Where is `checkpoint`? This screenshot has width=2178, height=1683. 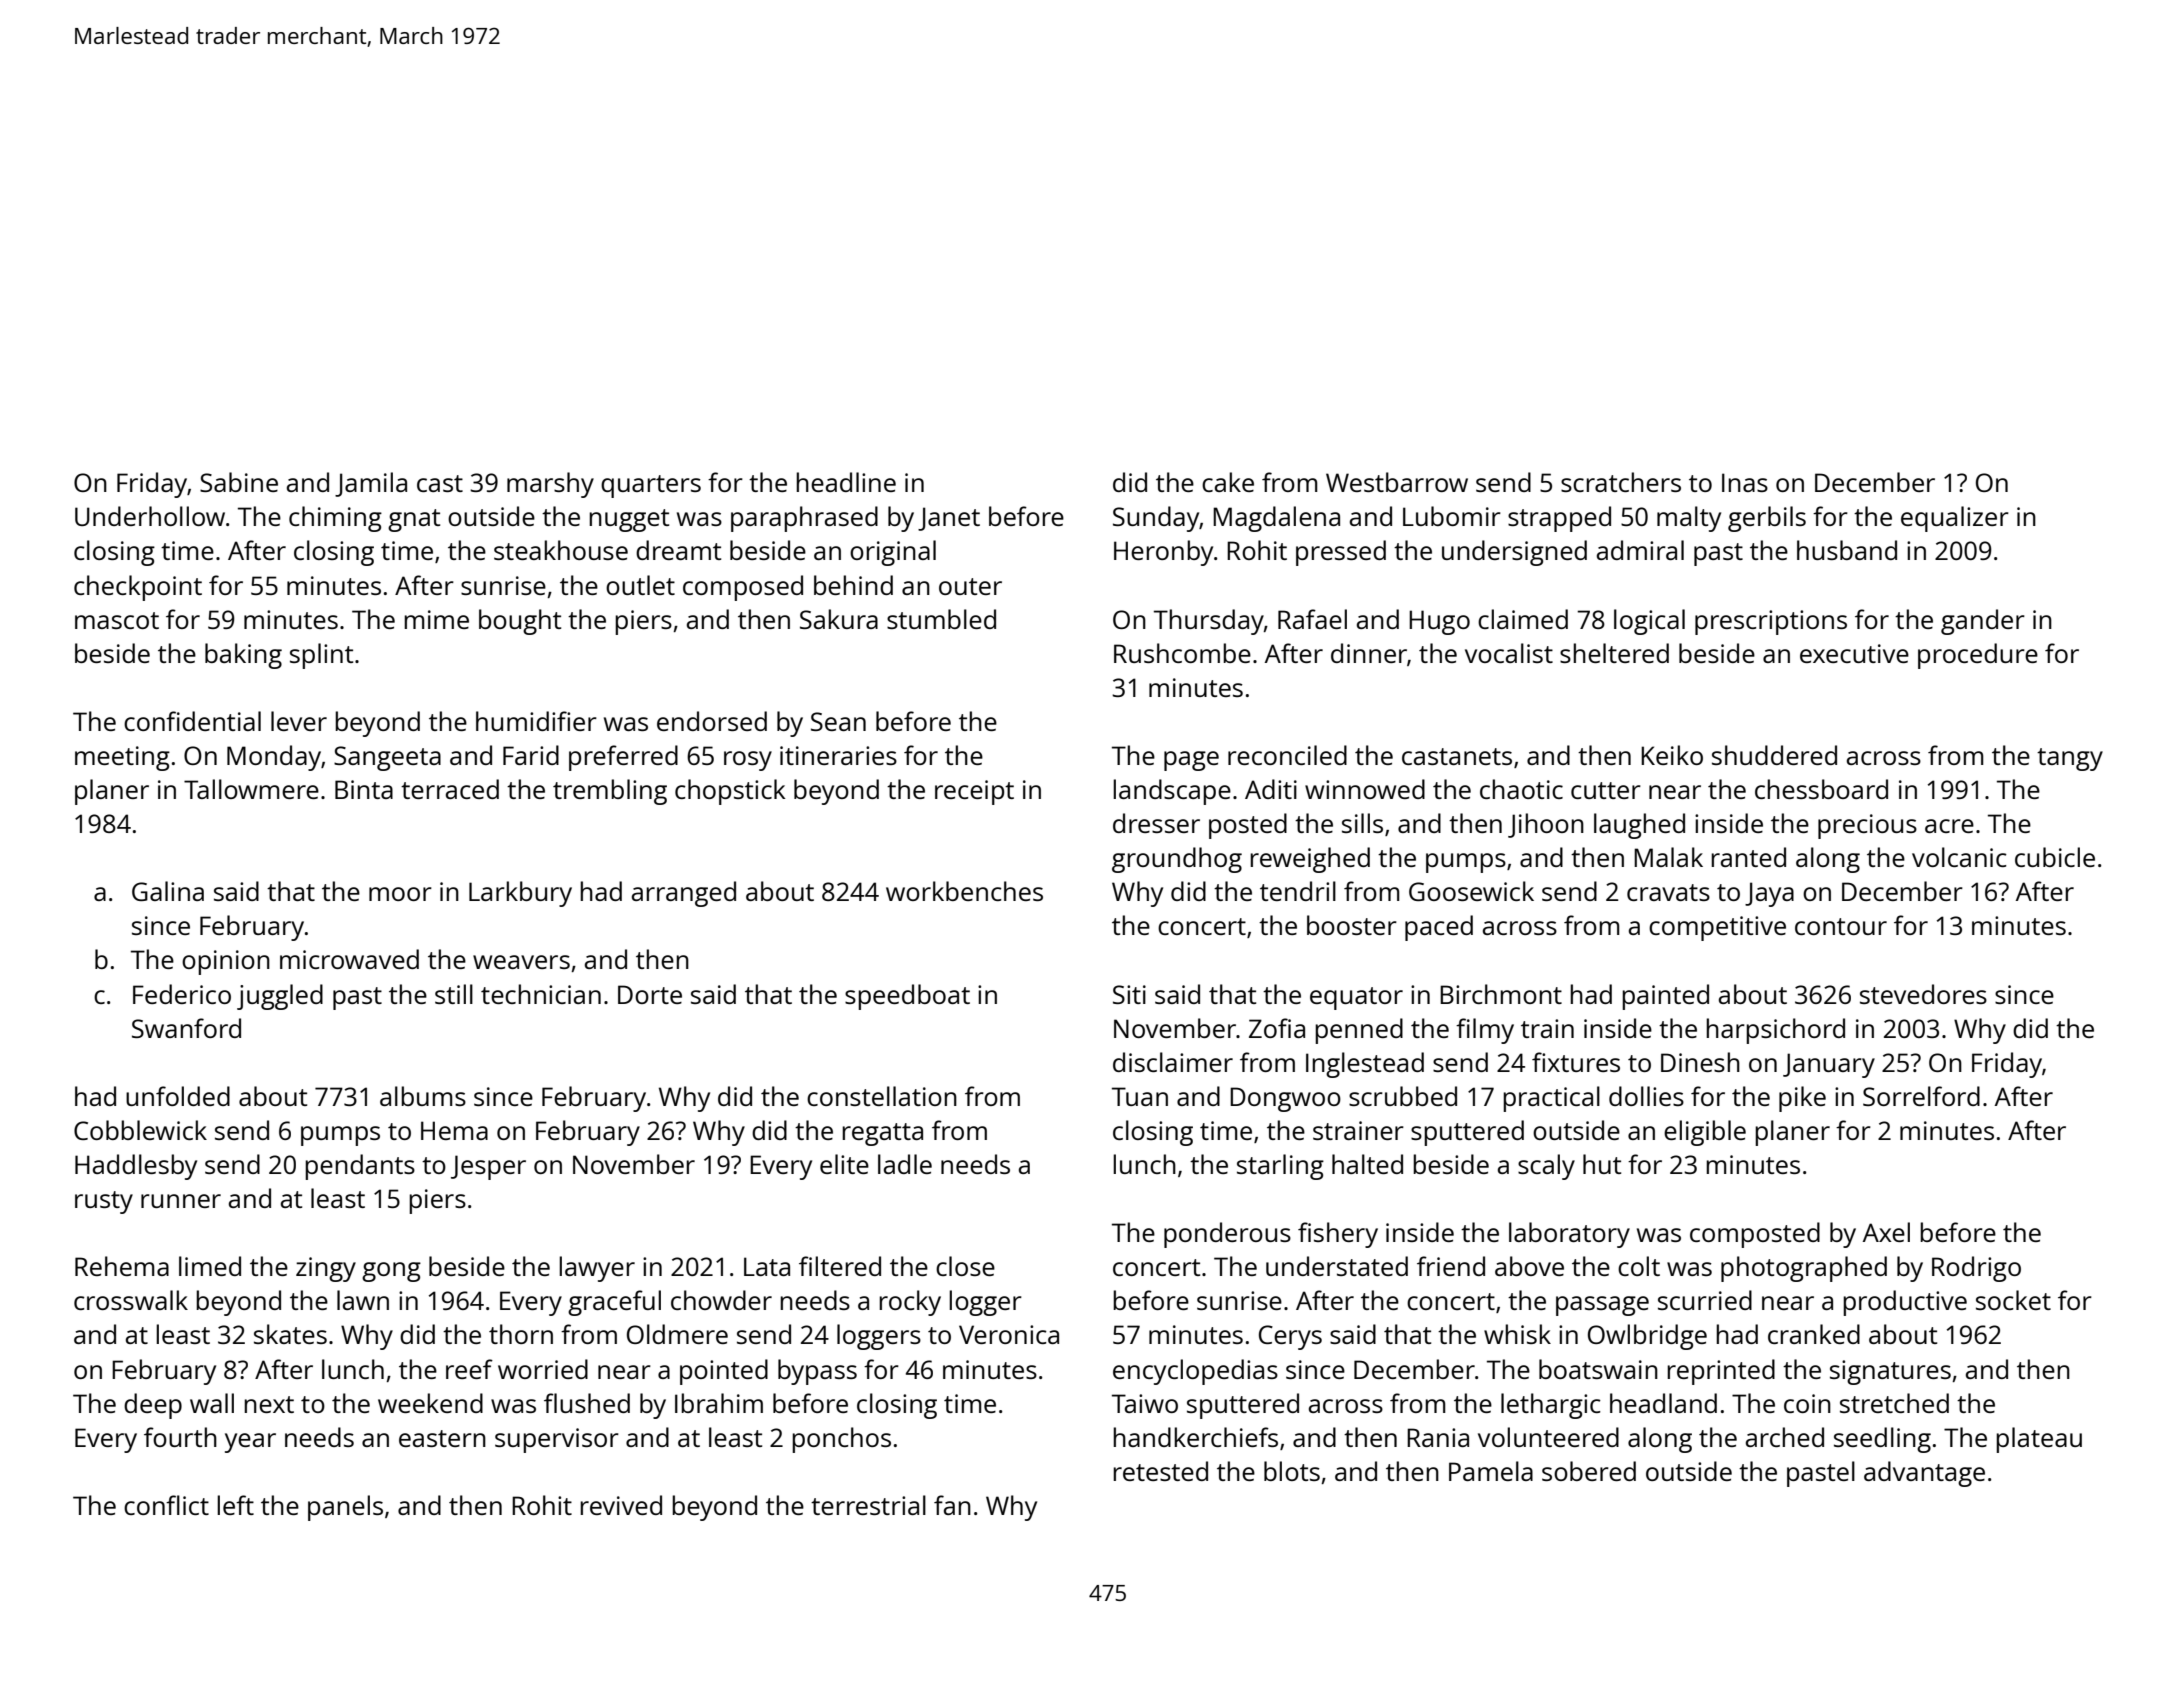
checkpoint is located at coordinates (138, 588).
